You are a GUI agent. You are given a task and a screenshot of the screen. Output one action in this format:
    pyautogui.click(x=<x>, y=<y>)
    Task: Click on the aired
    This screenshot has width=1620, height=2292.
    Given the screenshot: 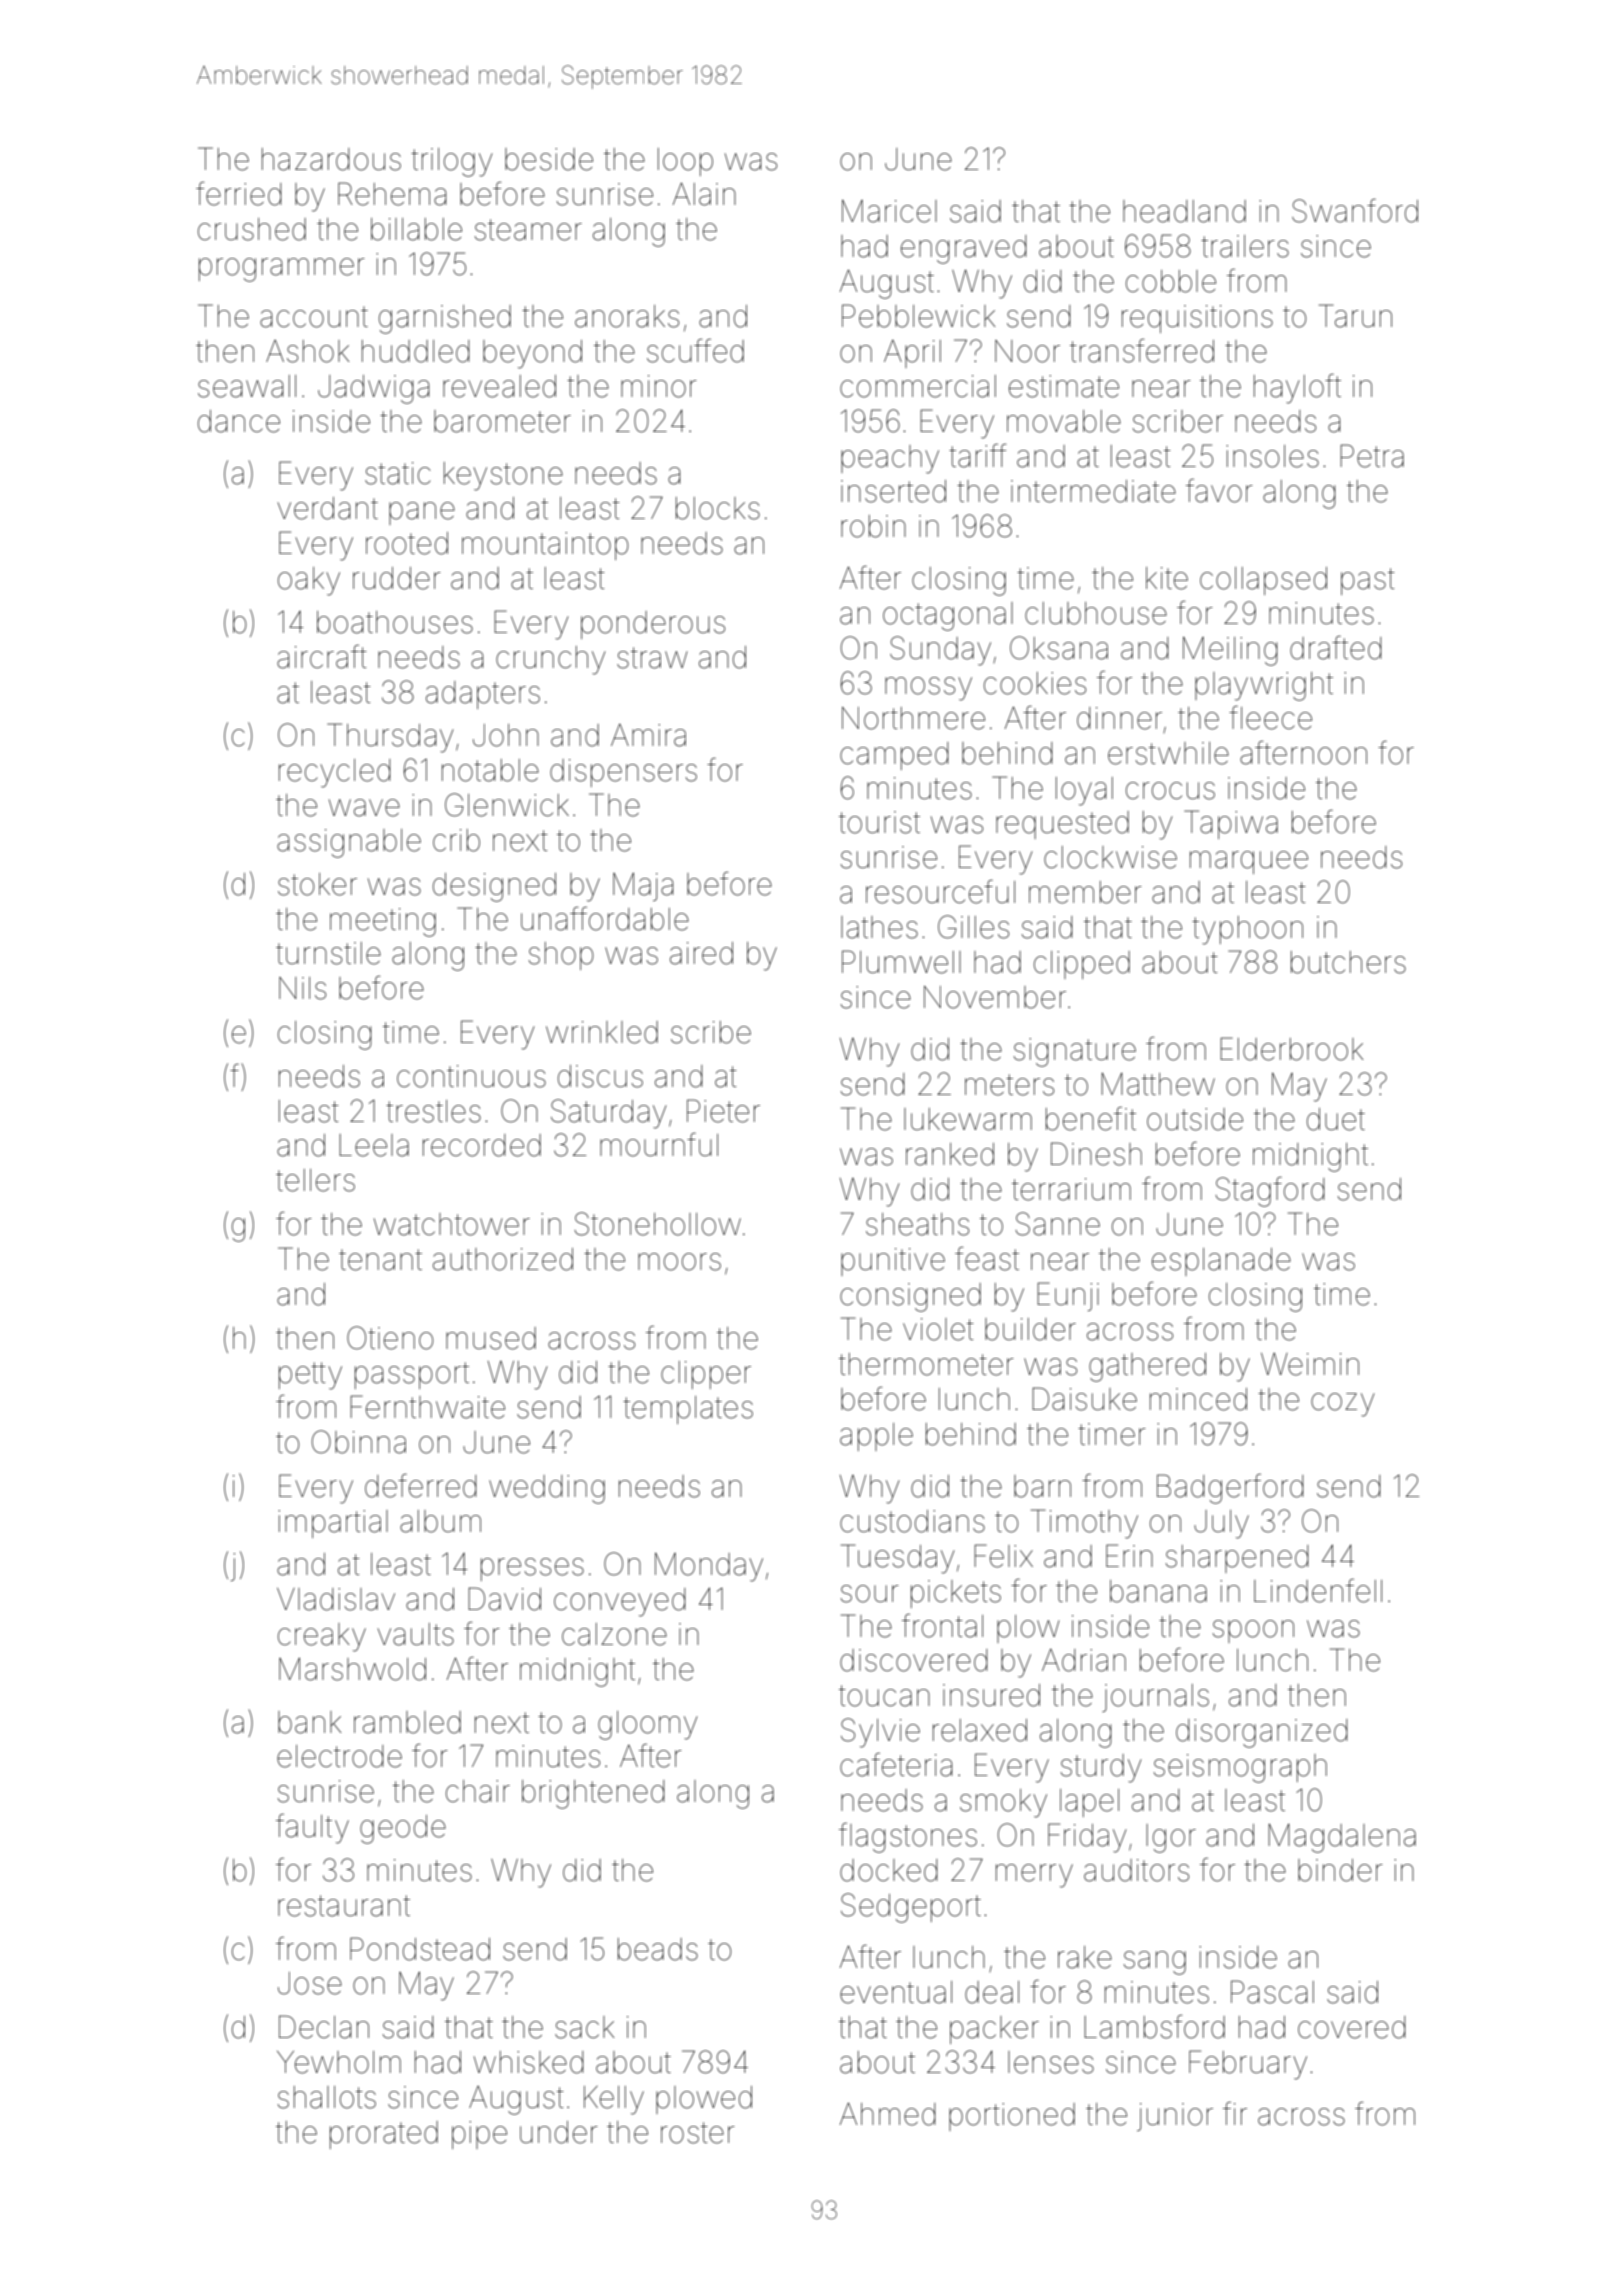 What is the action you would take?
    pyautogui.click(x=701, y=953)
